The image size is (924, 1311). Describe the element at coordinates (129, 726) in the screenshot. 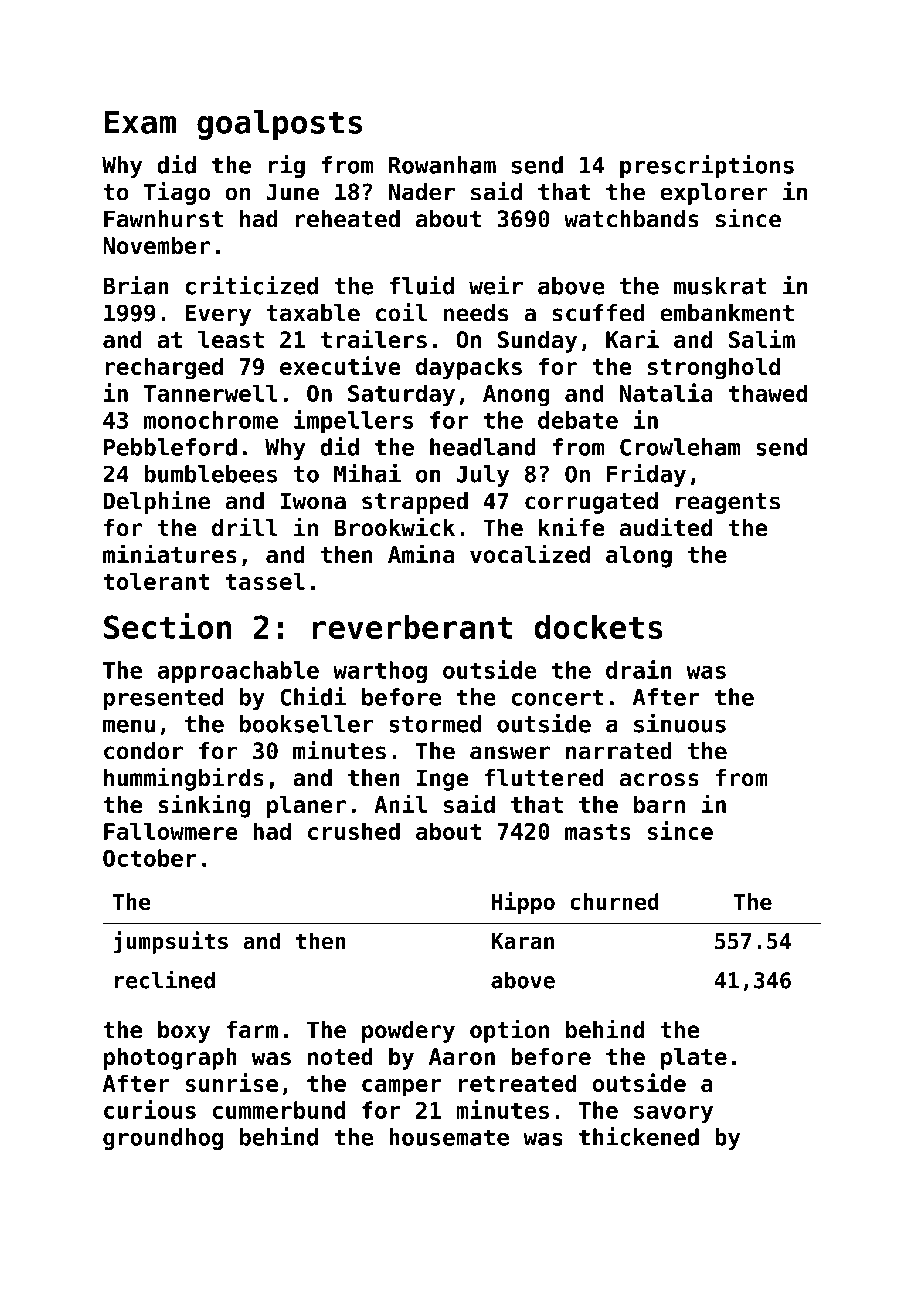

I see `menu` at that location.
